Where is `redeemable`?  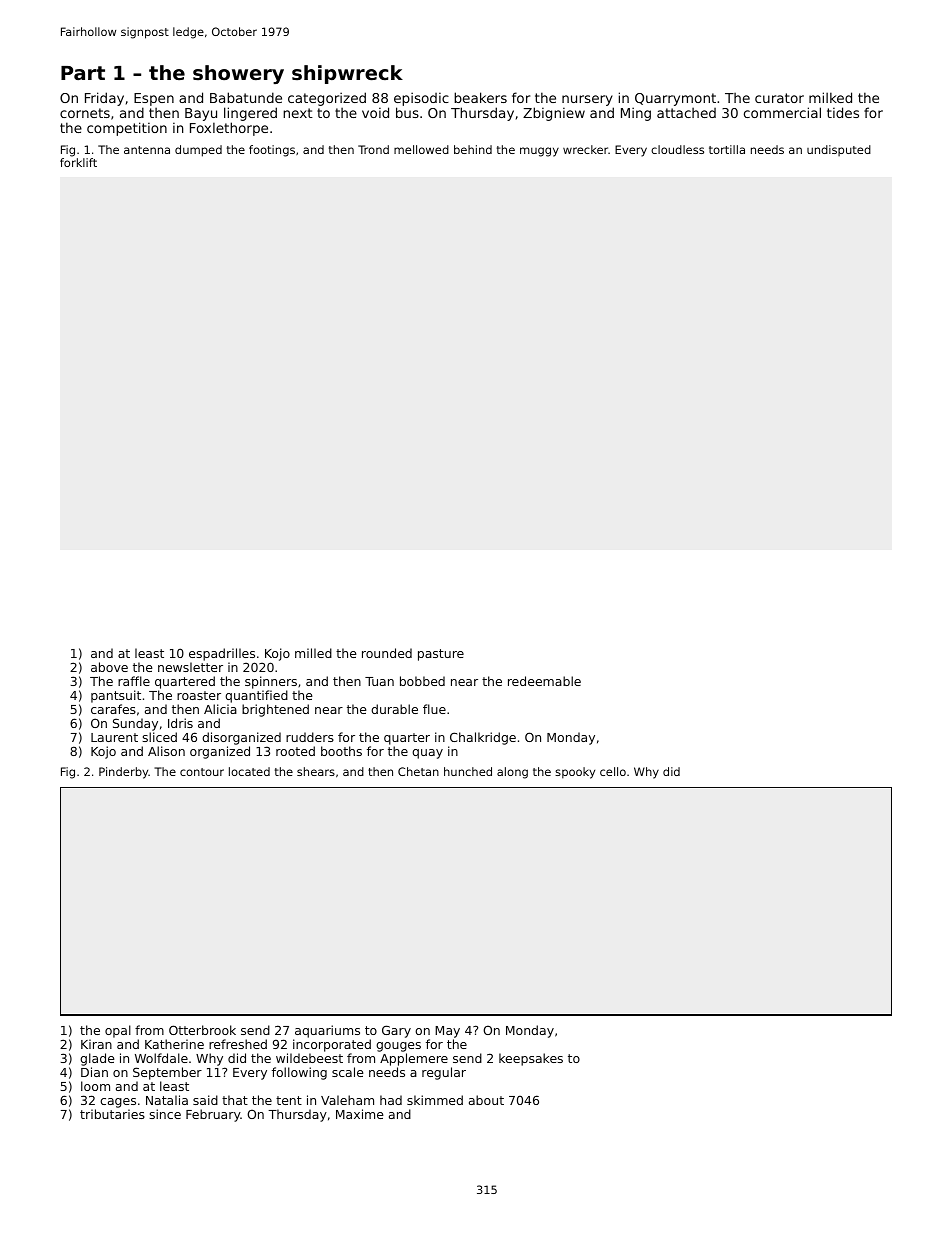 redeemable is located at coordinates (544, 681).
